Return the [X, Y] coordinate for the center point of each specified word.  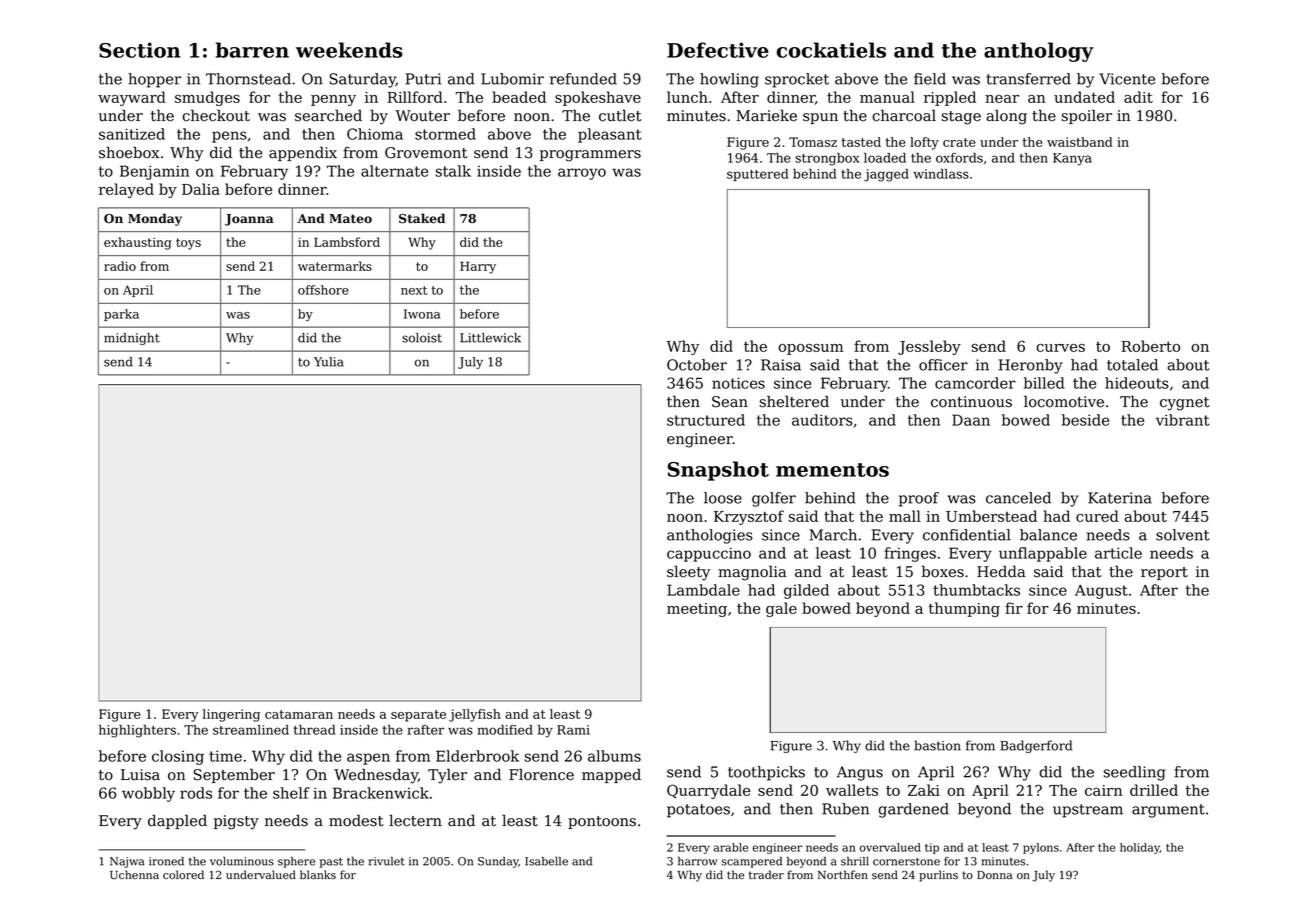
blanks [318, 874]
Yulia [329, 362]
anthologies [710, 536]
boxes [943, 571]
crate [959, 142]
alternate [394, 171]
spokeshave [598, 98]
